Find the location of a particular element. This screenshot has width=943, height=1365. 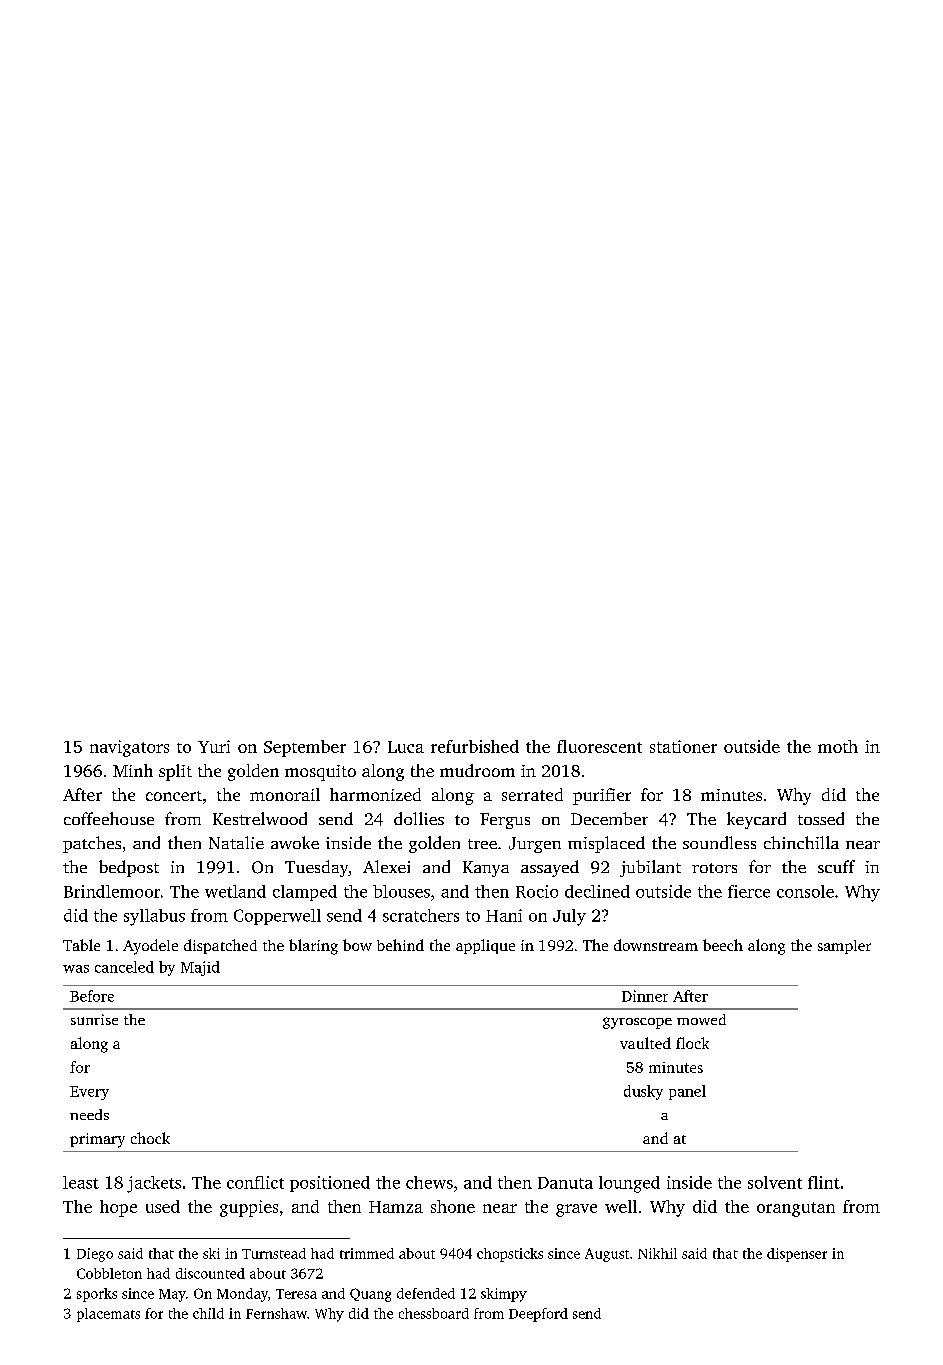

chinchilla is located at coordinates (801, 842).
